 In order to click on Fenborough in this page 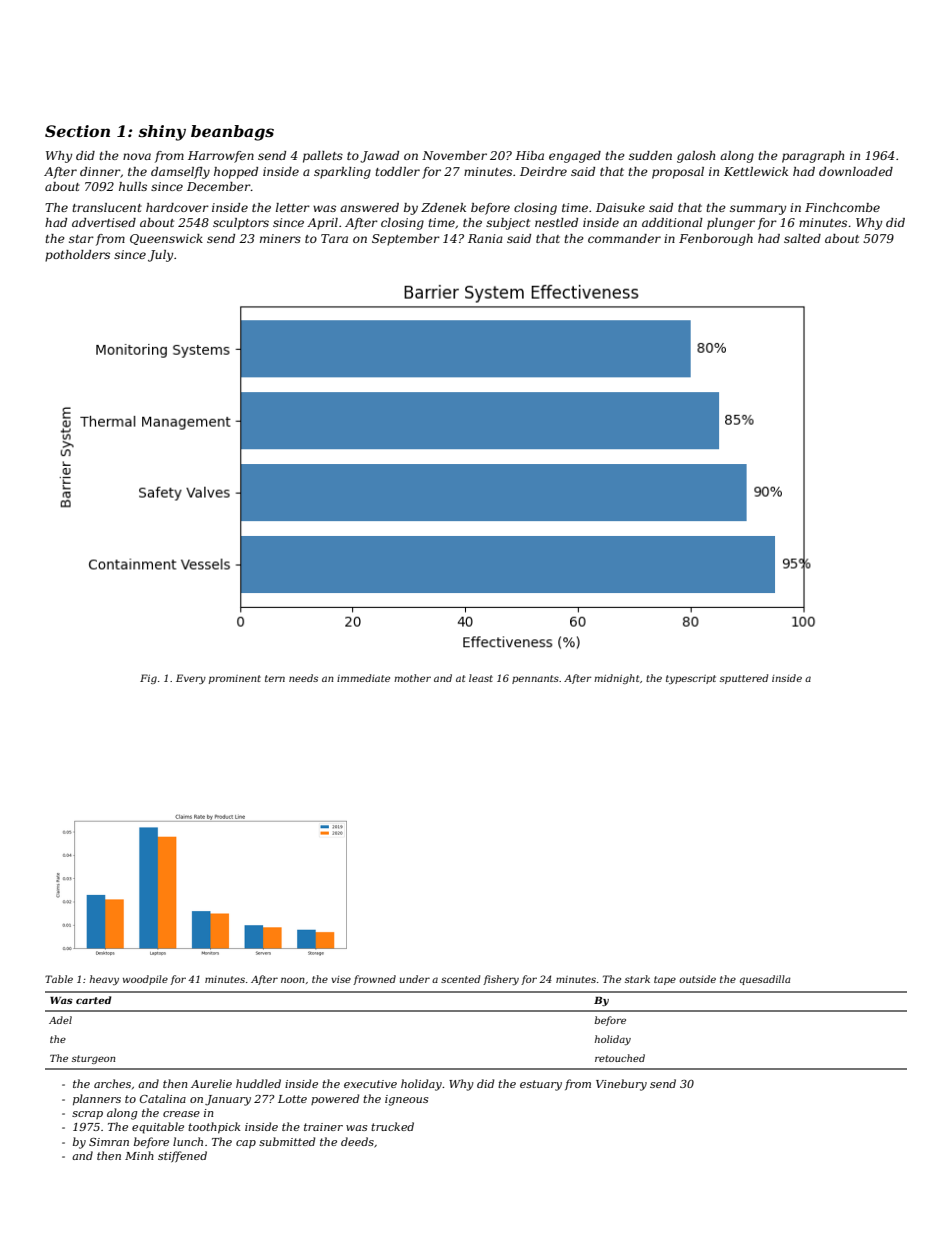, I will do `click(716, 240)`.
